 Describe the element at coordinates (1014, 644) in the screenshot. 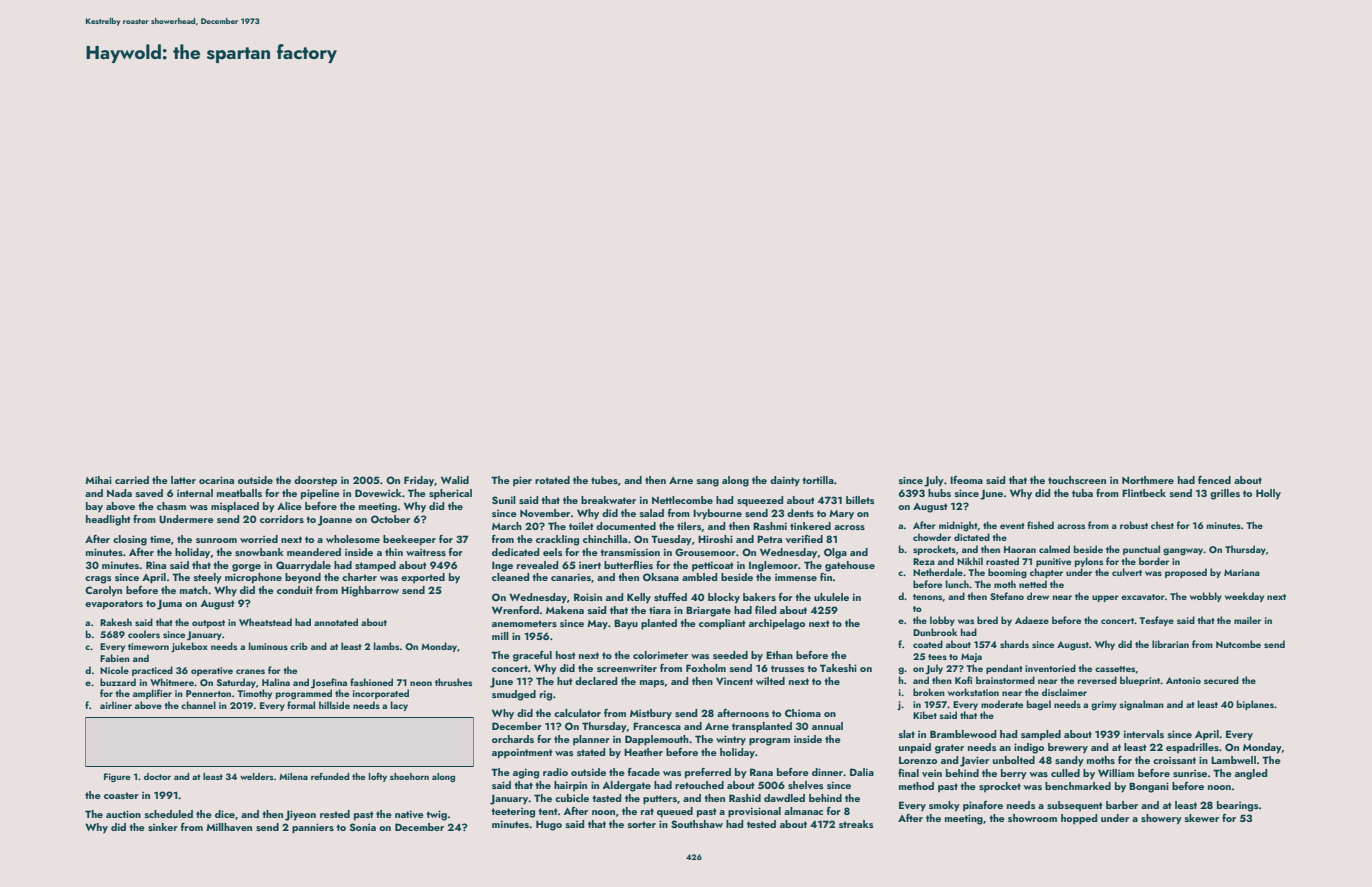

I see `shards` at that location.
